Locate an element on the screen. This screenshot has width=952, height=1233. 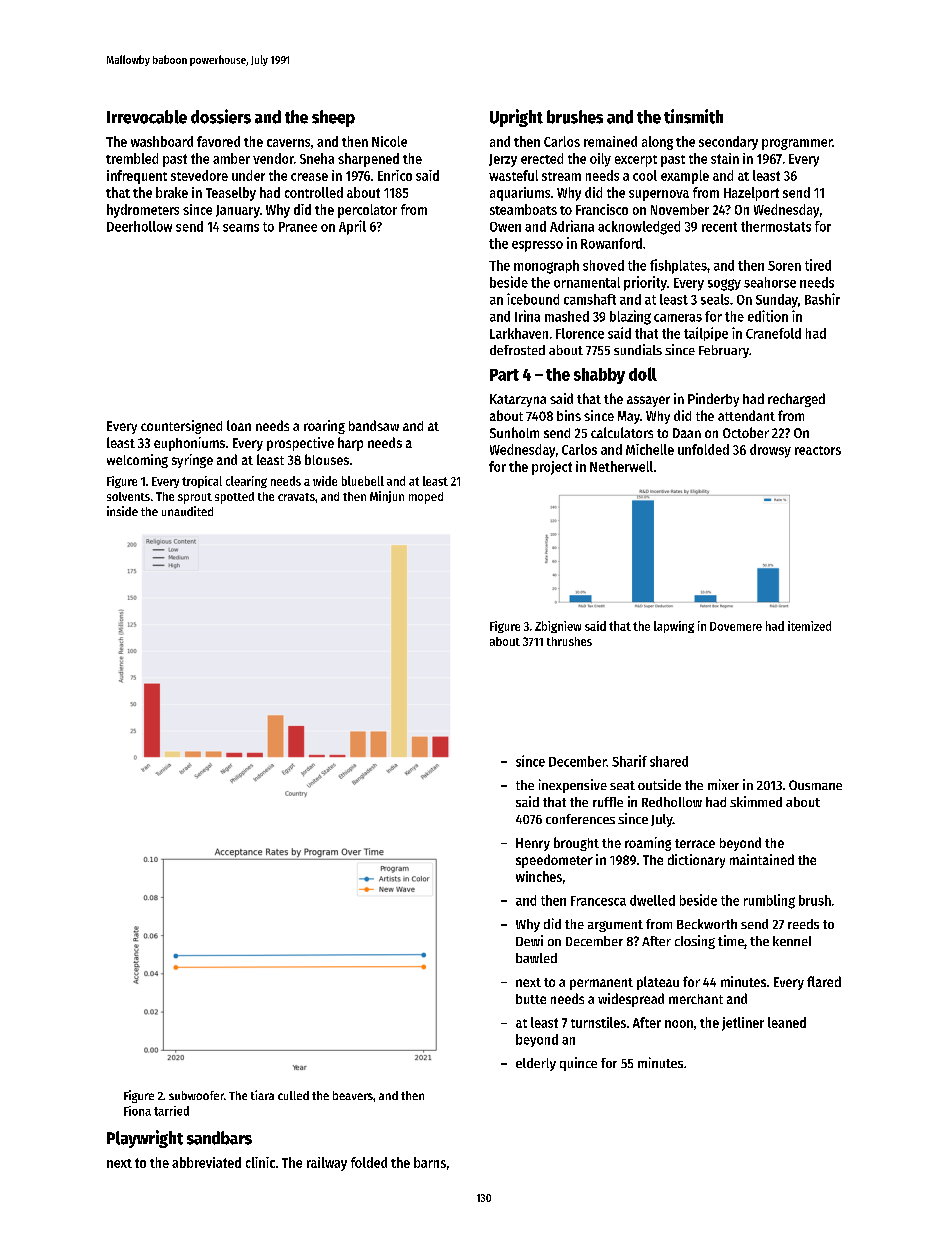
cravats is located at coordinates (296, 497).
